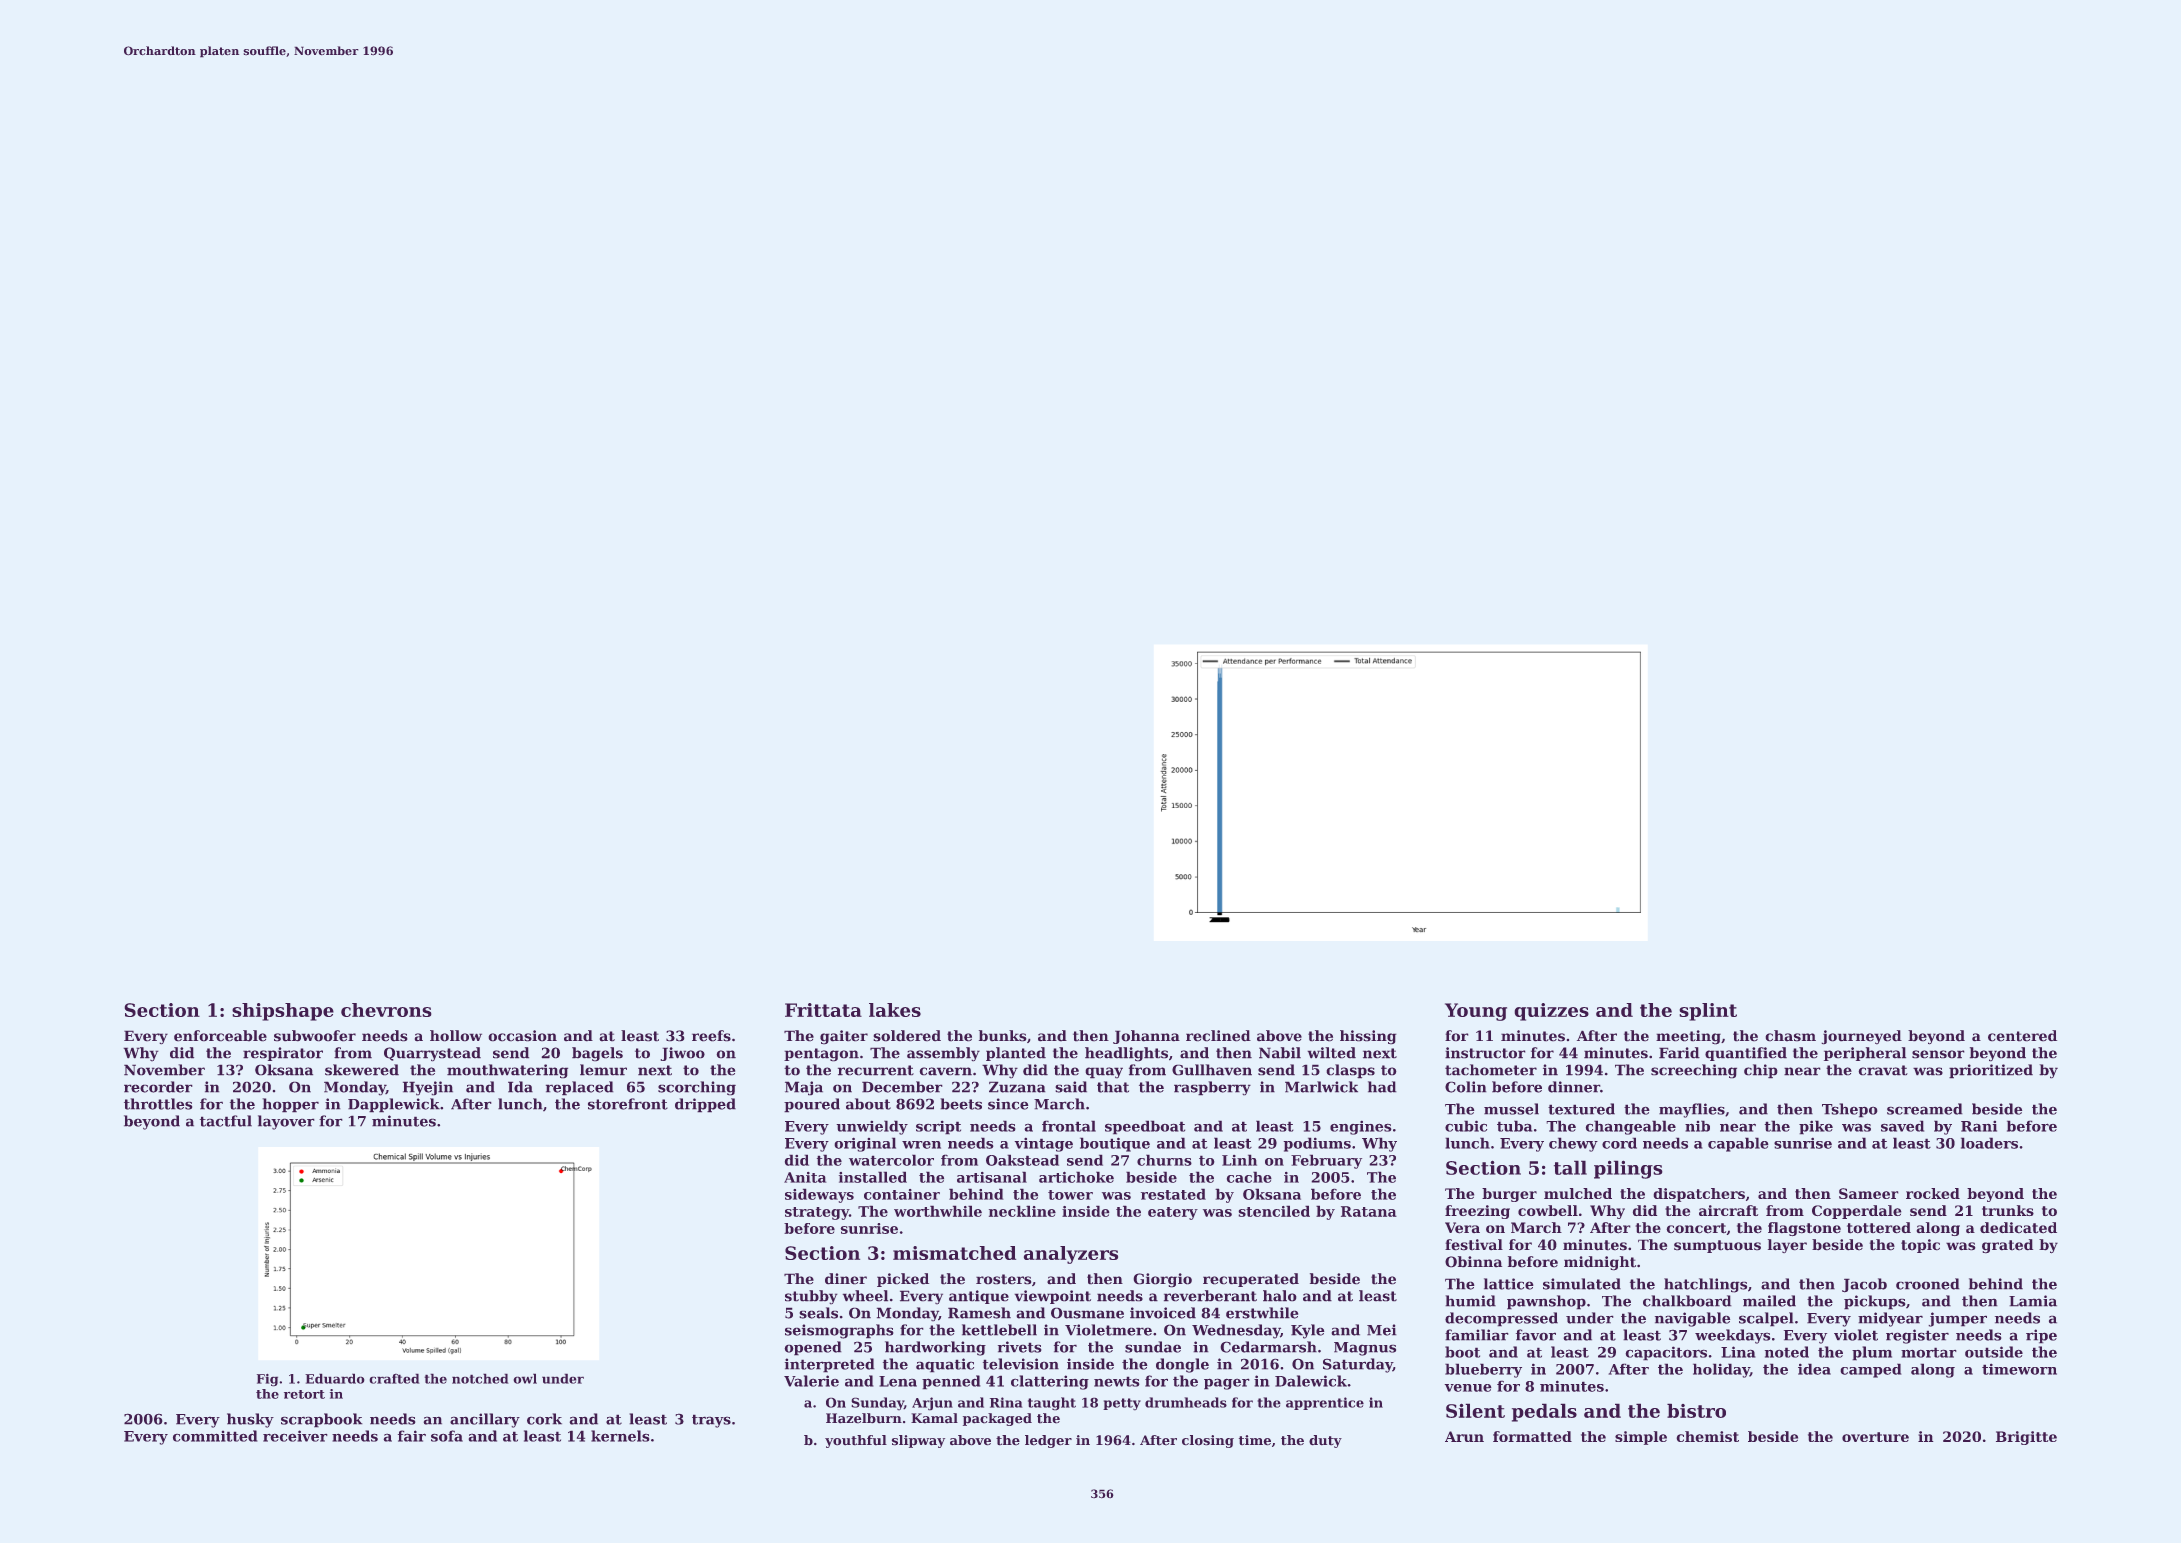  Describe the element at coordinates (283, 1012) in the screenshot. I see `shipshape` at that location.
